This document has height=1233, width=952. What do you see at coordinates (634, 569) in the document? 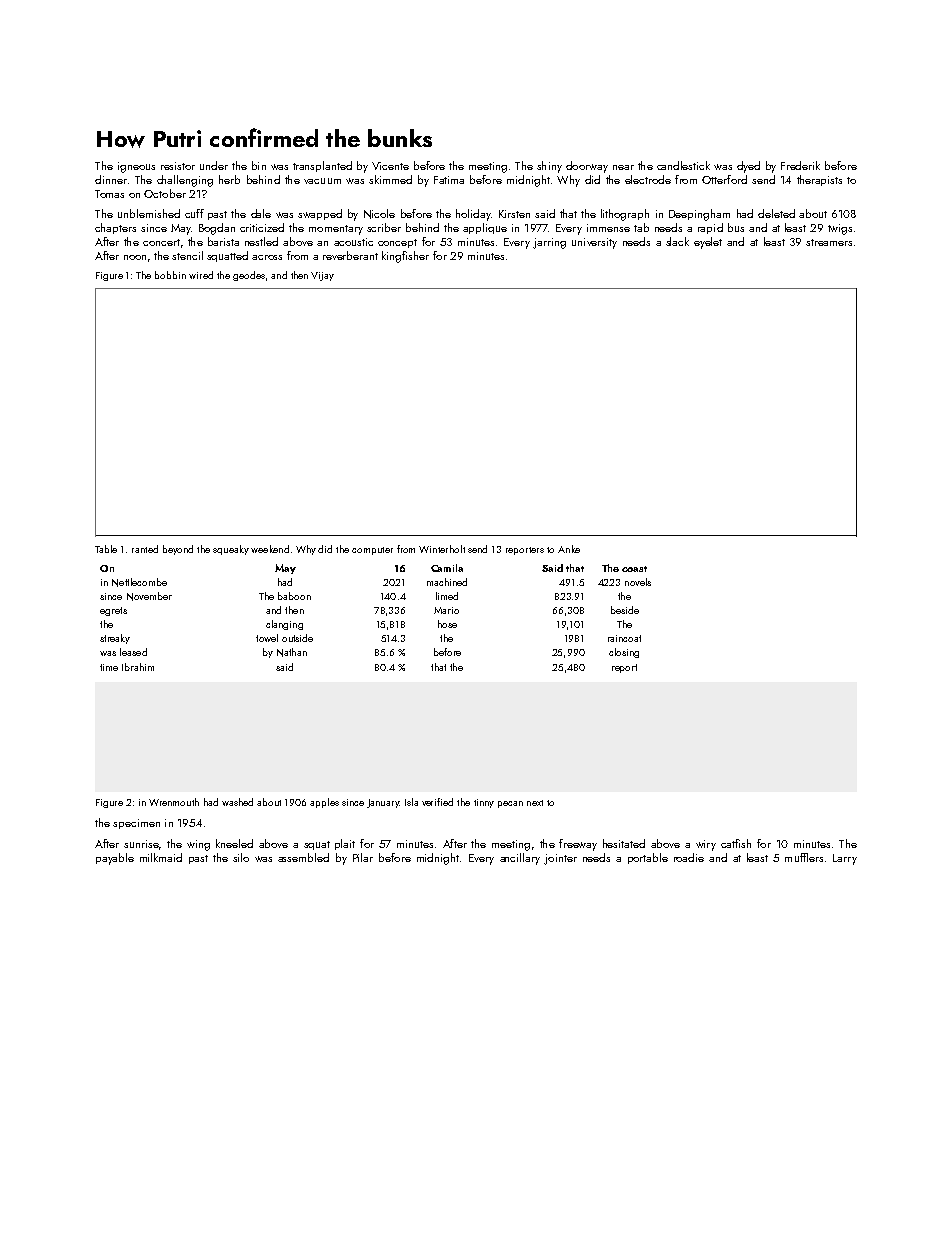
I see `coast` at bounding box center [634, 569].
